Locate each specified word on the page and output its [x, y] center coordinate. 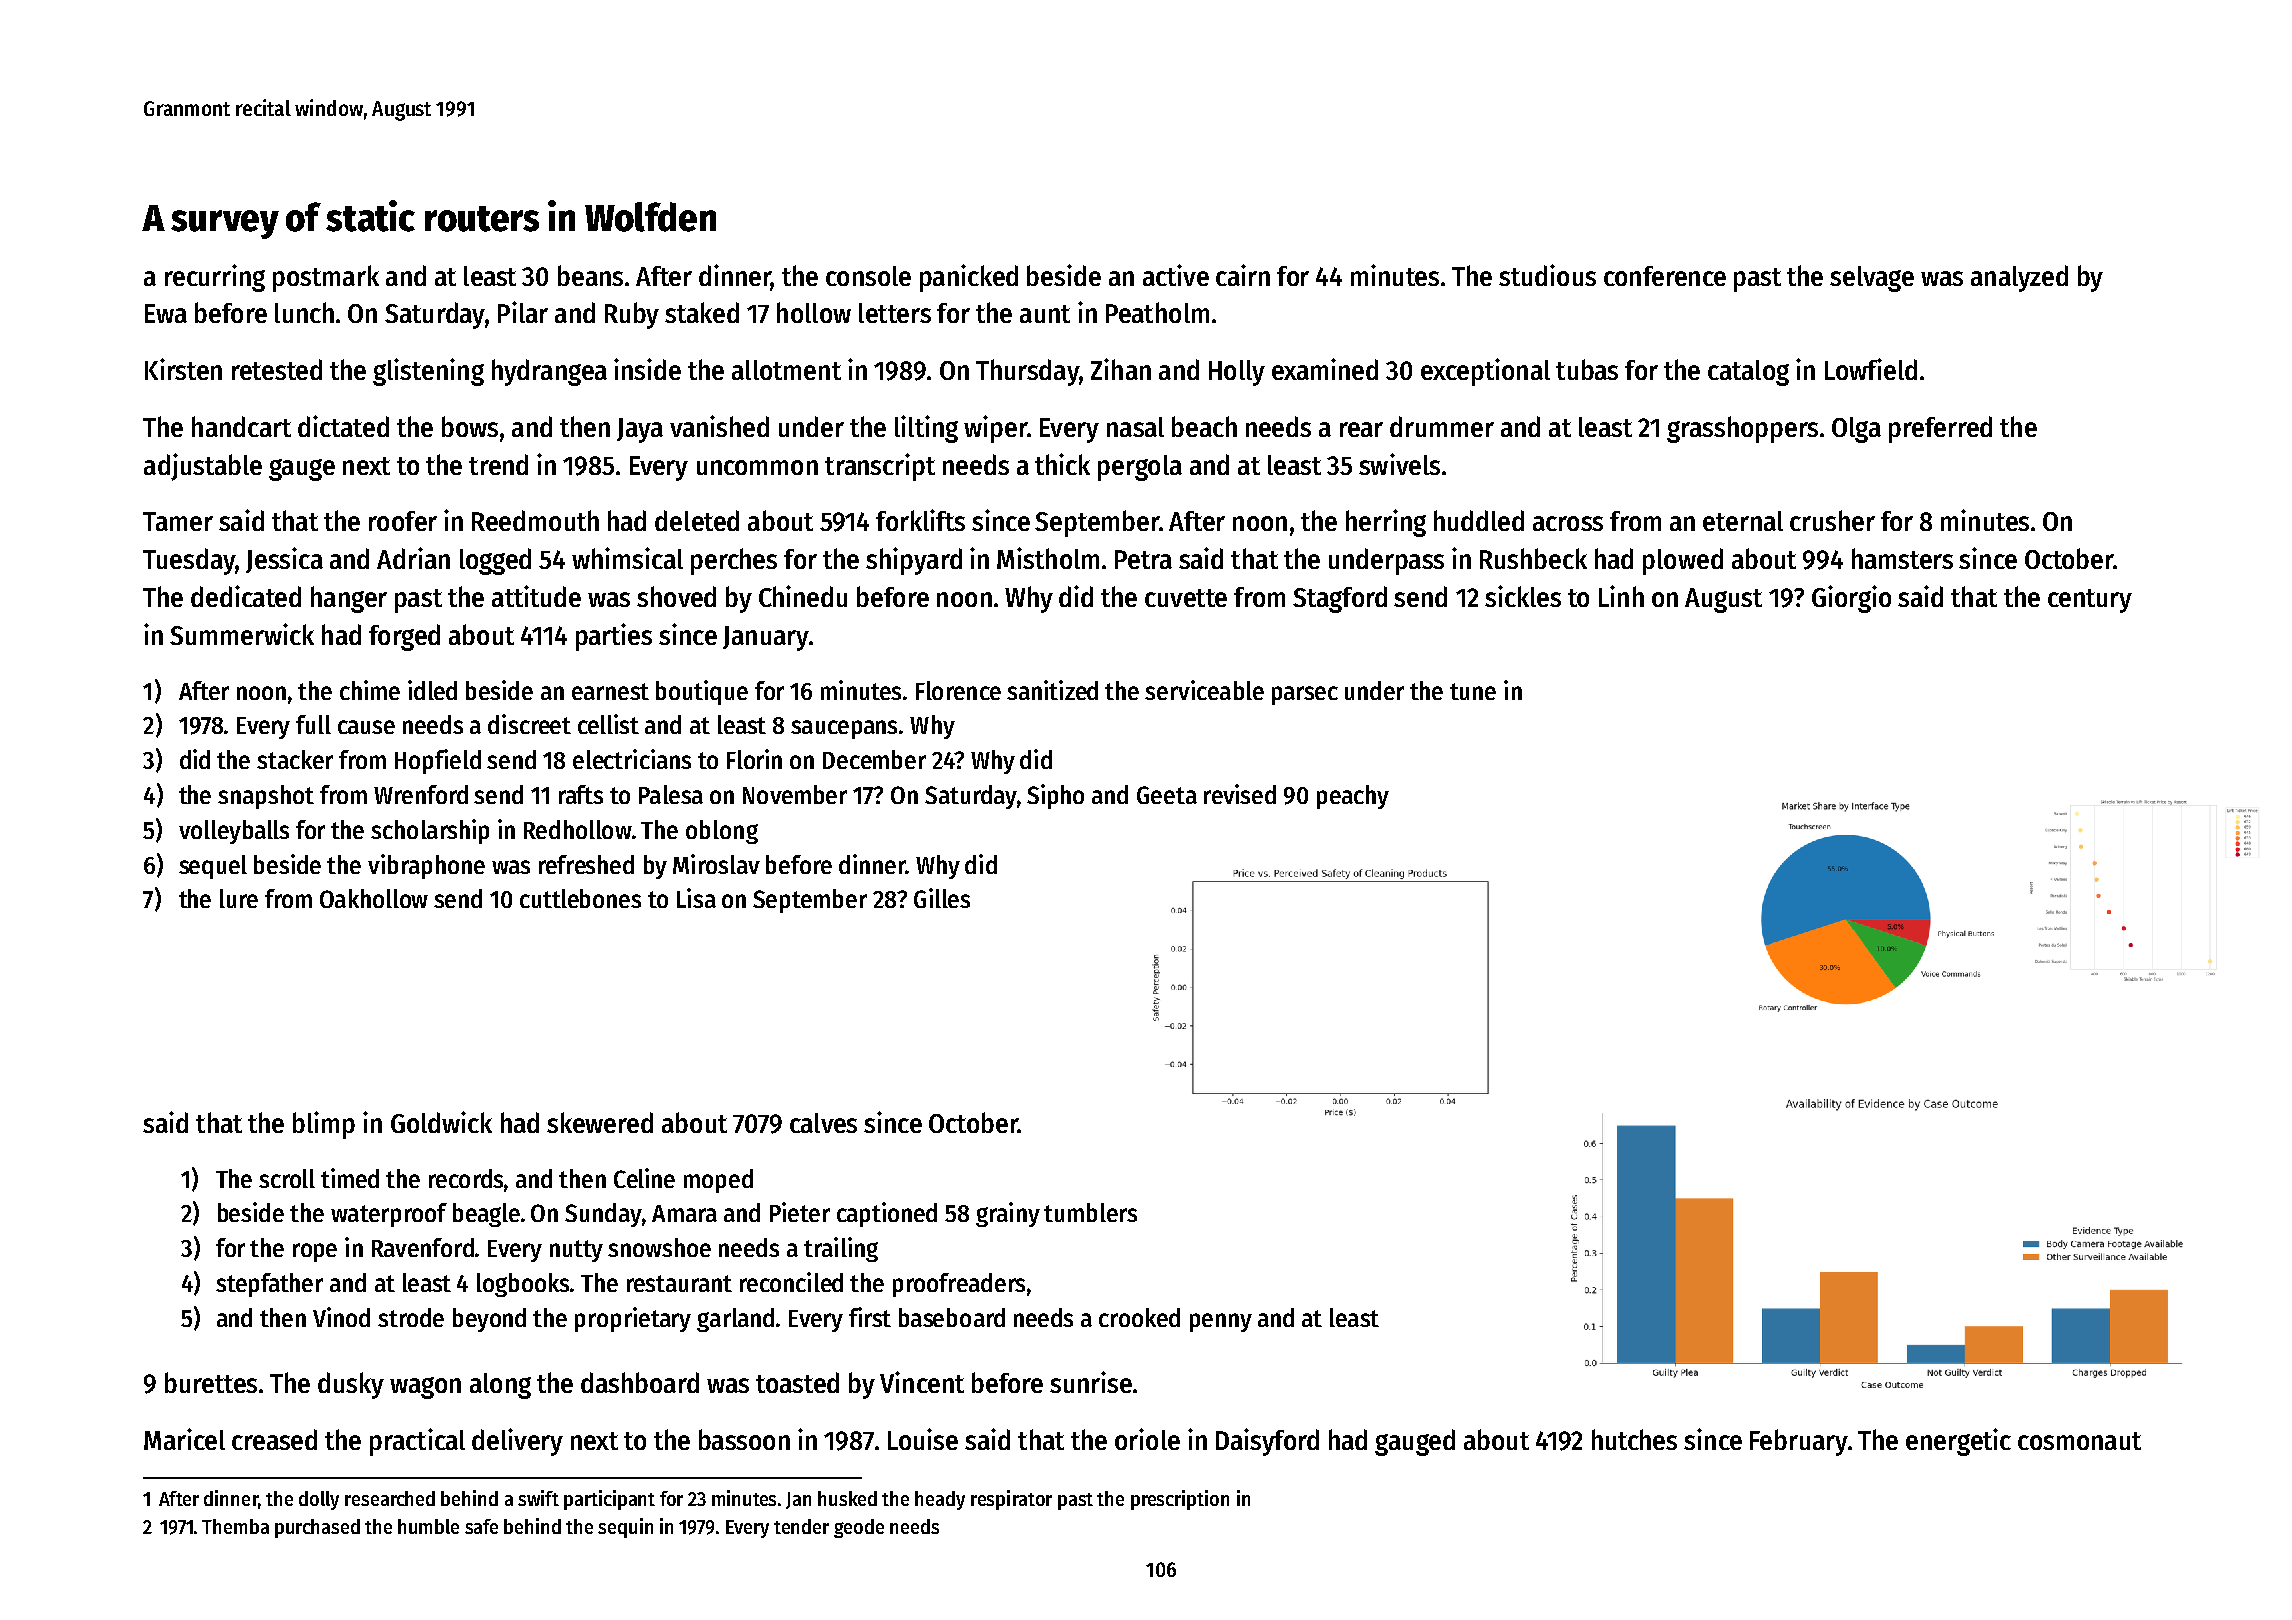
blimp [324, 1125]
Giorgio [1851, 599]
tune [1473, 691]
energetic [1958, 1442]
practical [417, 1442]
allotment [786, 370]
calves [823, 1123]
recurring [215, 278]
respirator [1011, 1500]
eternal [1743, 521]
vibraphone [426, 866]
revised [1240, 794]
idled [432, 690]
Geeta [1167, 795]
